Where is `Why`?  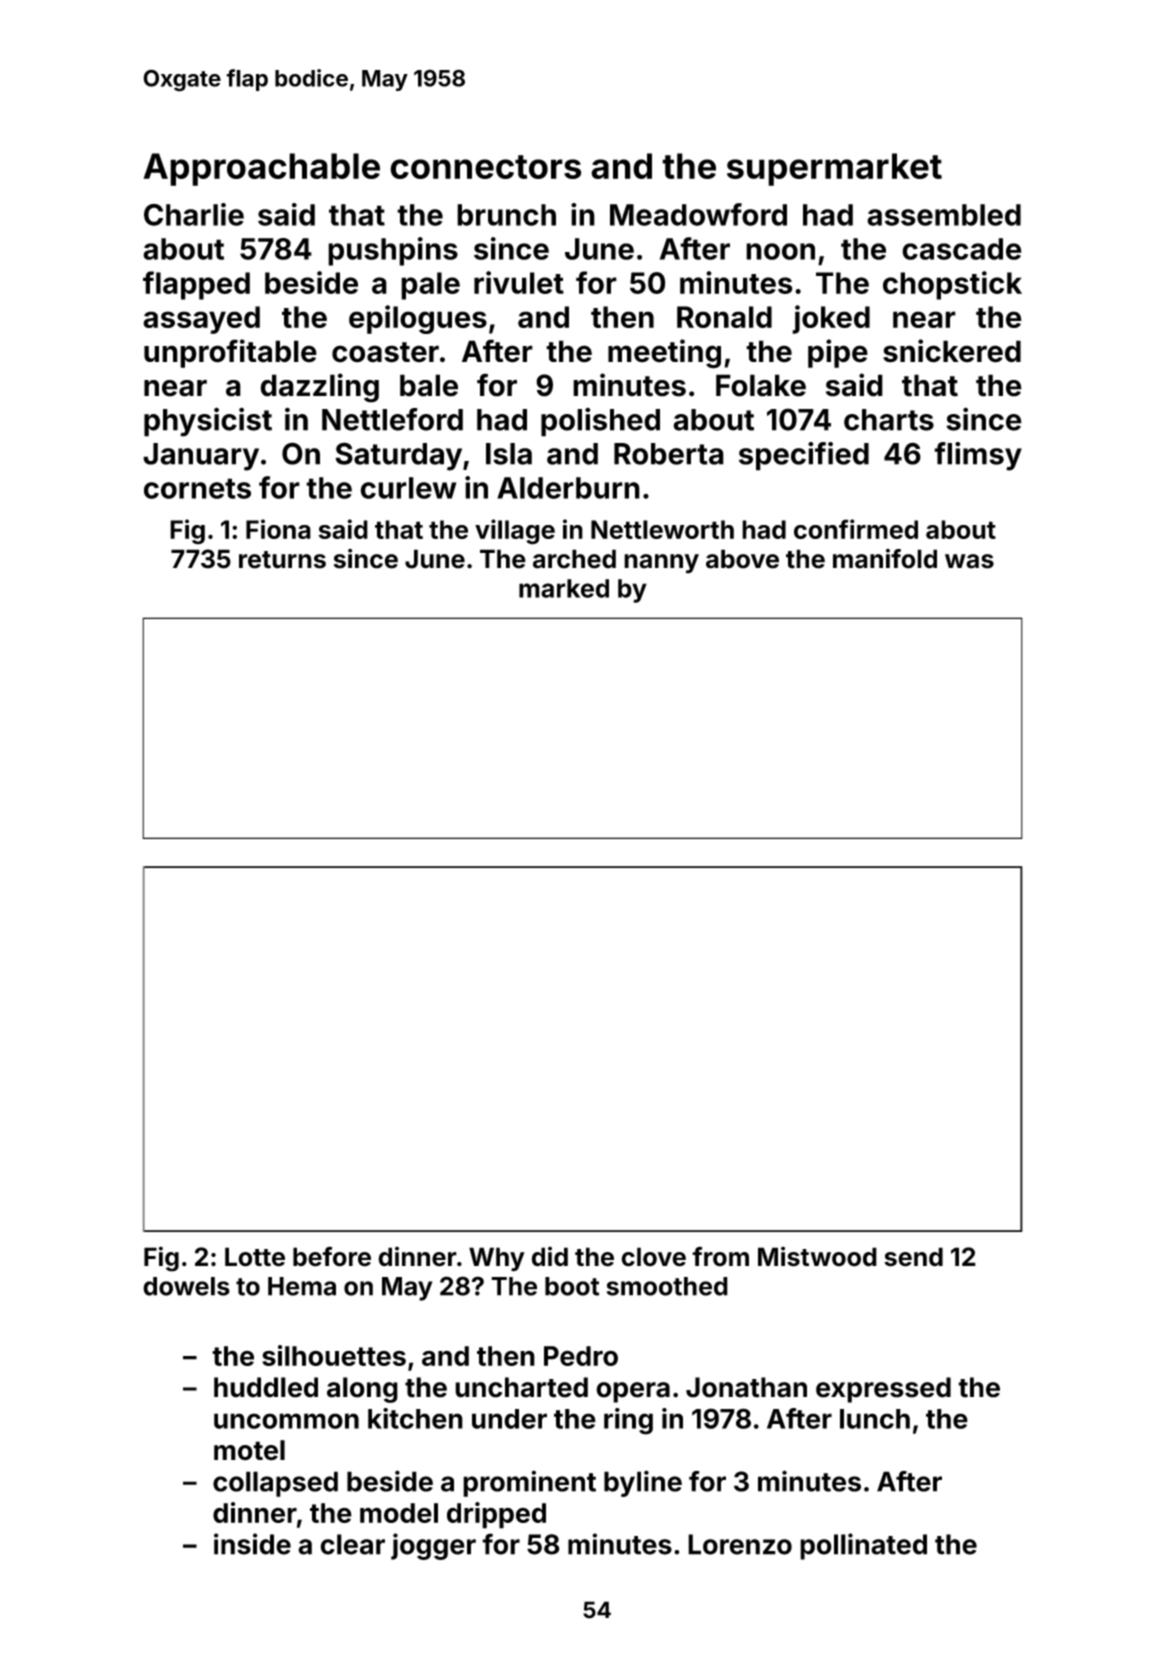 Why is located at coordinates (497, 1259).
